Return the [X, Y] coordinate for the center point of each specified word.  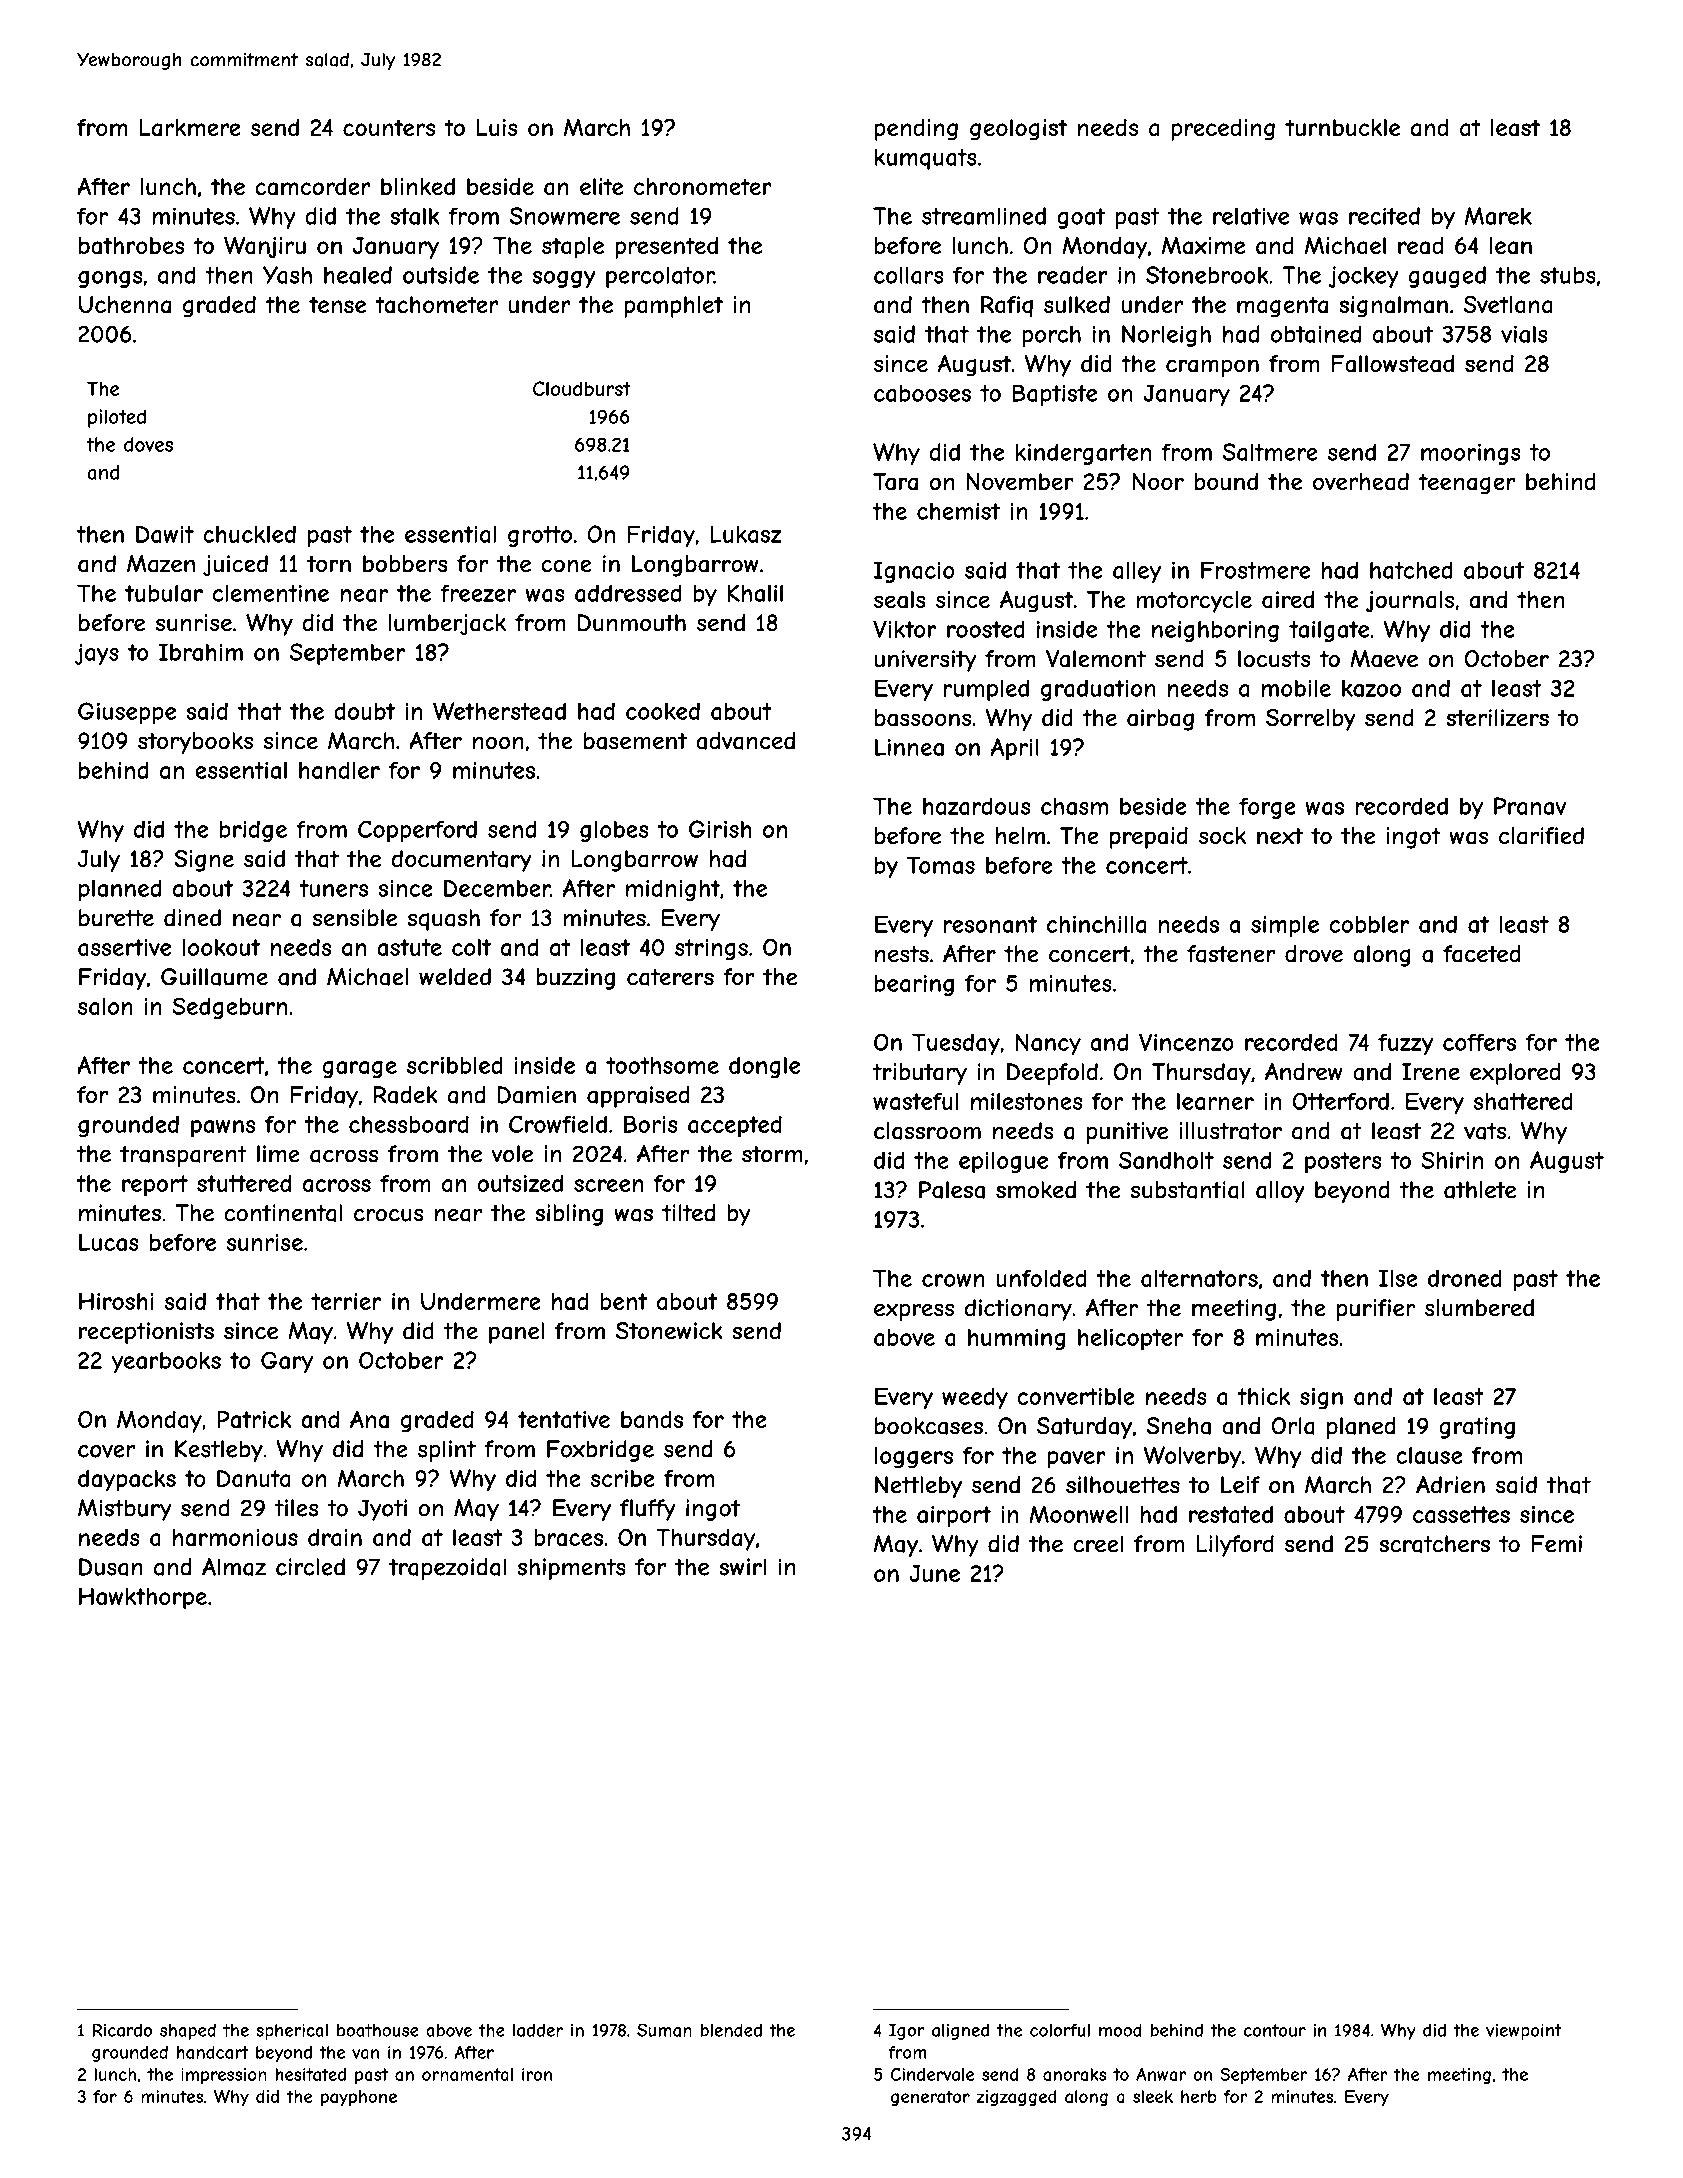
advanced [745, 741]
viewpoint [1524, 2032]
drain [335, 1537]
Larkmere [190, 128]
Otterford [1341, 1101]
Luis [497, 127]
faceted [1482, 954]
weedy [975, 1399]
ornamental [467, 2074]
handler [339, 770]
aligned [960, 2032]
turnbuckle [1342, 127]
